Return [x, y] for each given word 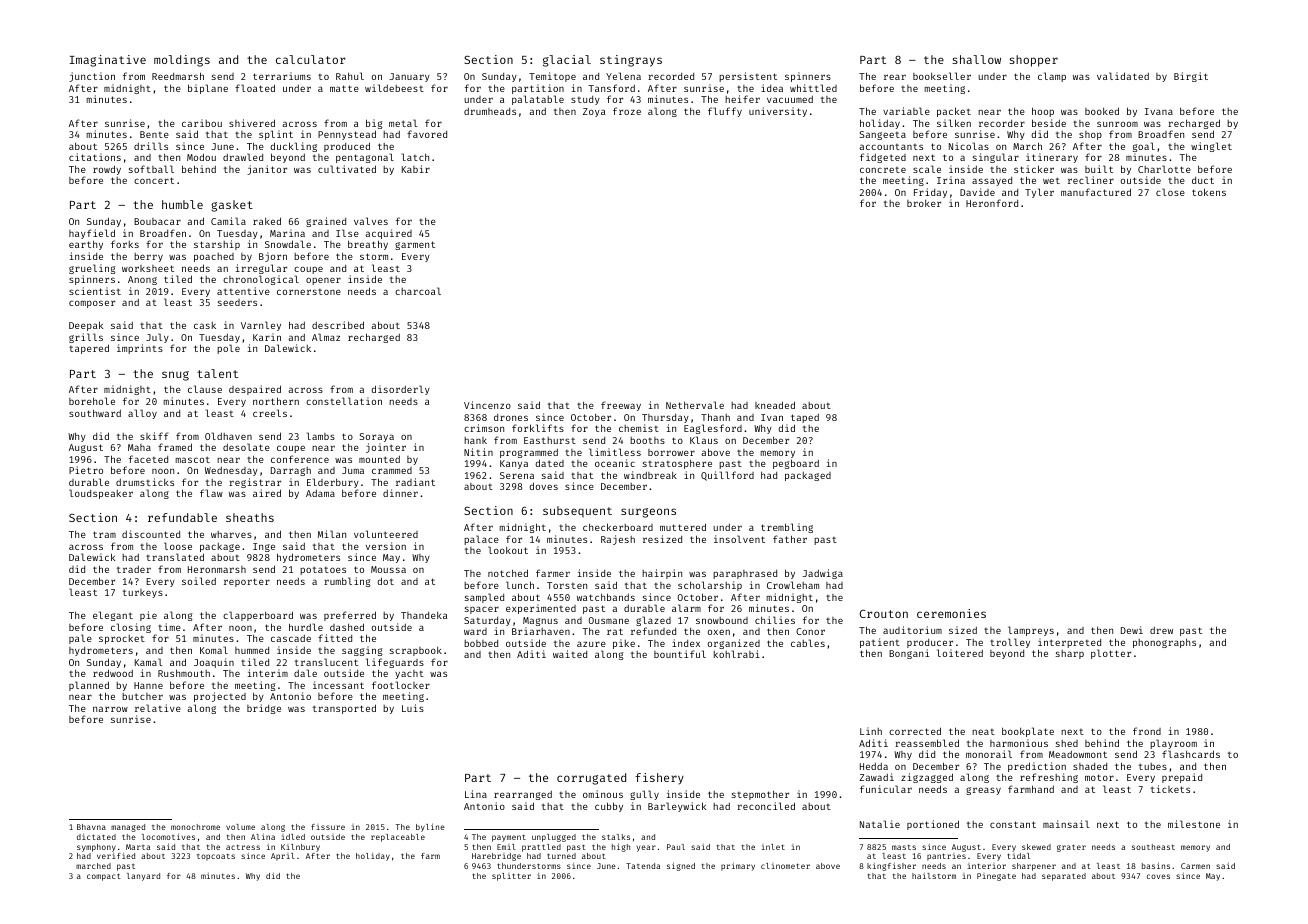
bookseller [942, 76]
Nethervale [695, 405]
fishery [659, 779]
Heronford [992, 203]
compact [104, 877]
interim [268, 673]
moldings [182, 61]
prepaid [1182, 778]
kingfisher [891, 867]
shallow [976, 59]
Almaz [326, 337]
